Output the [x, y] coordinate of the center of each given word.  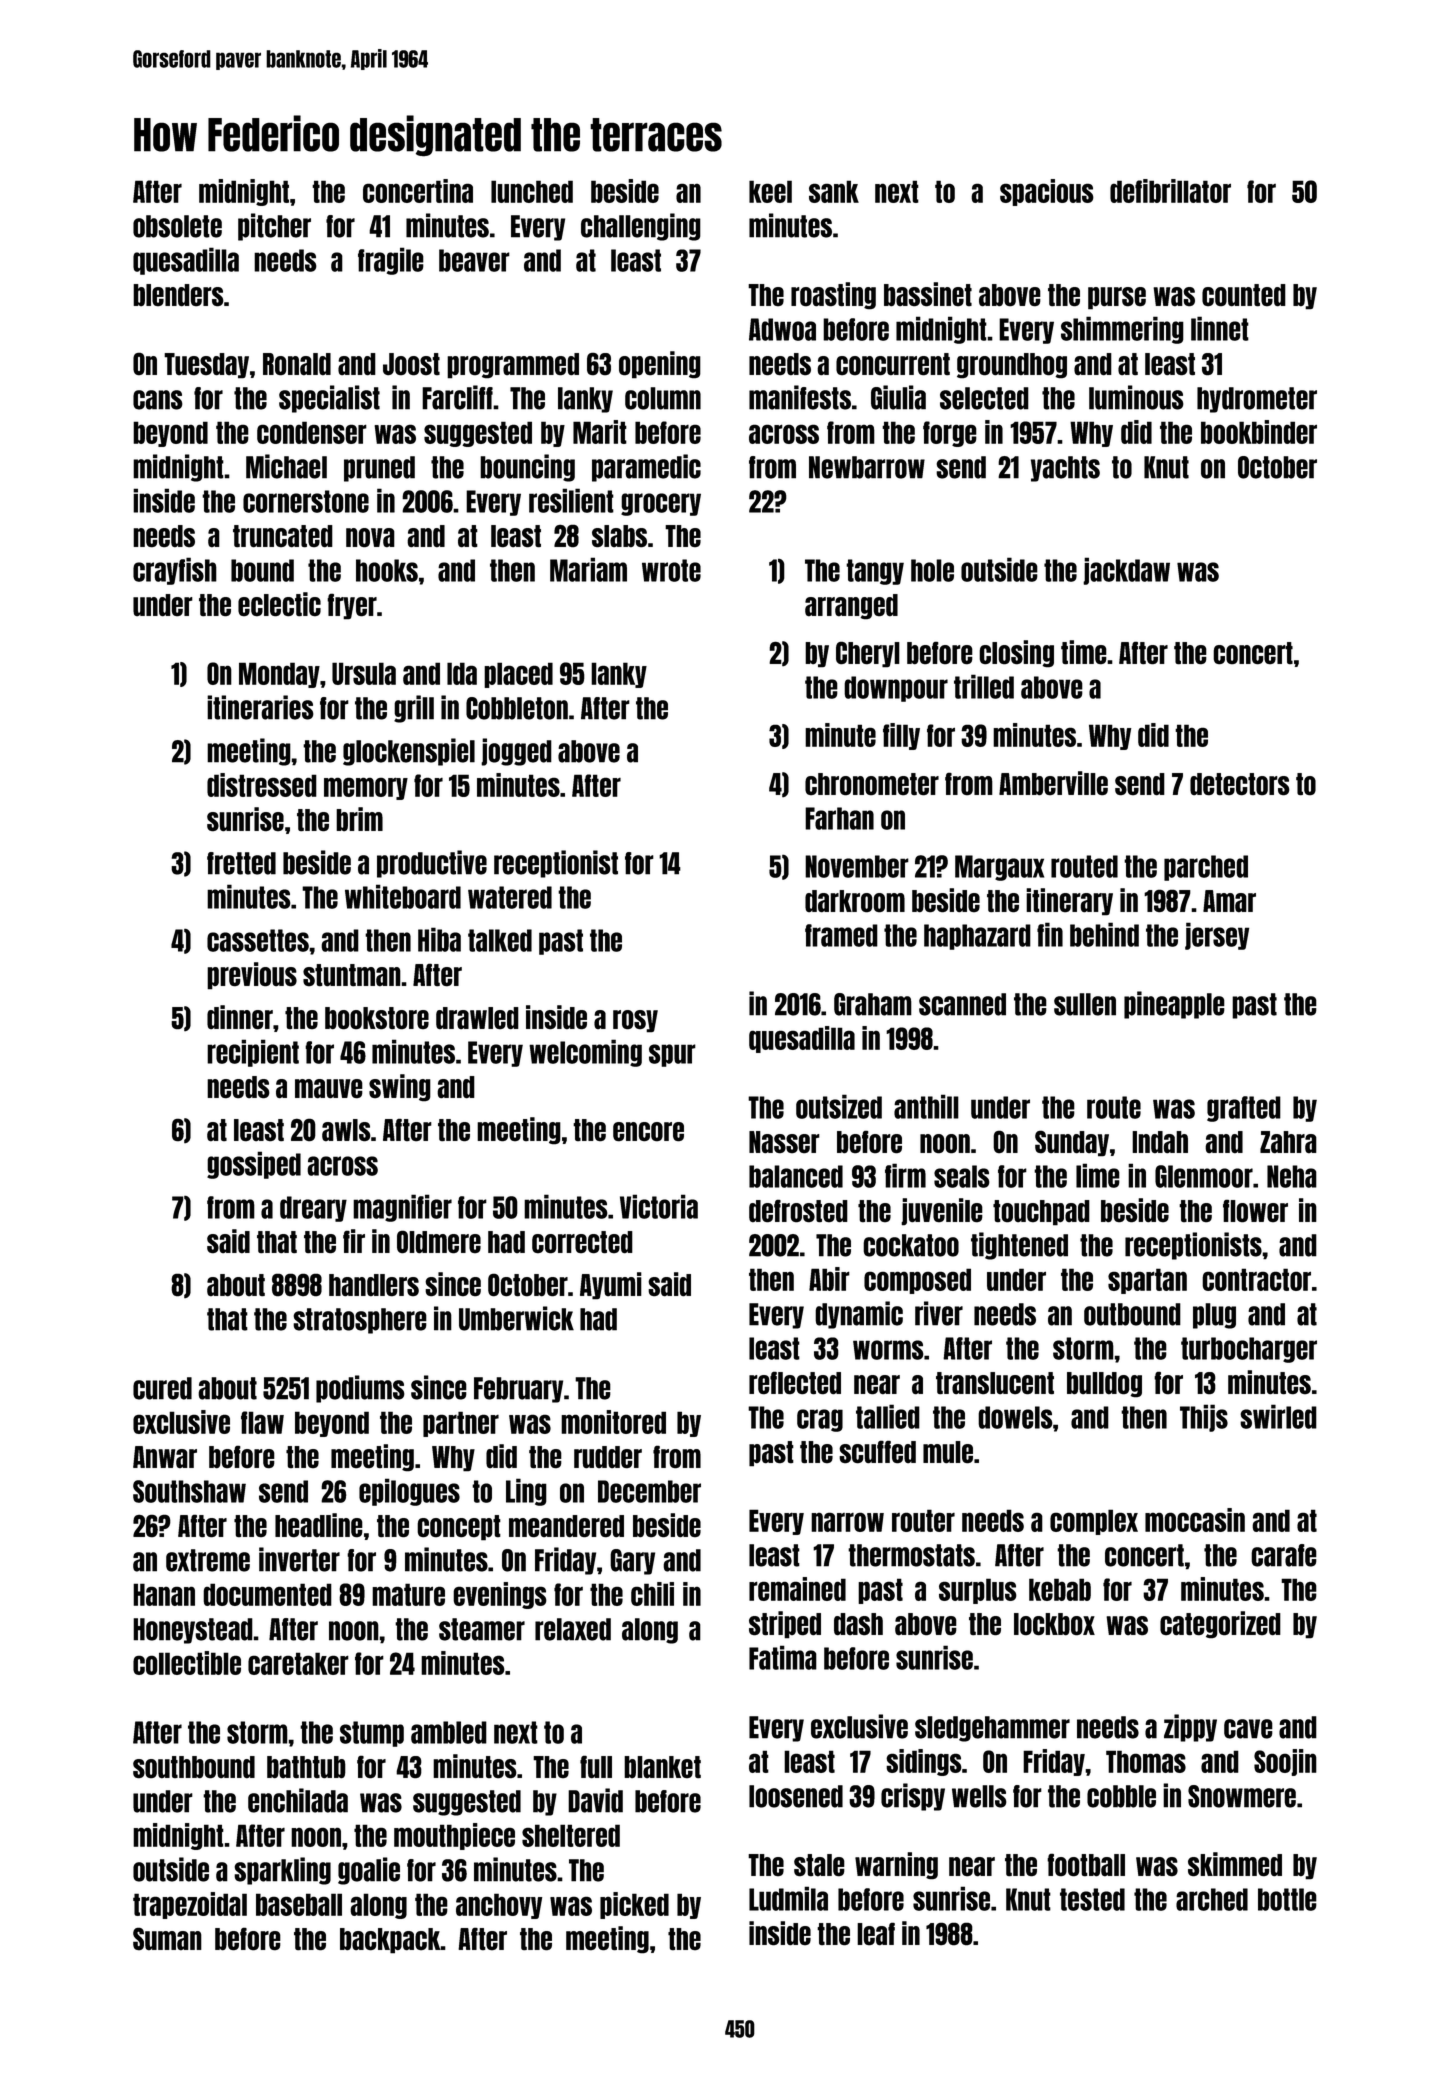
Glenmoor [1204, 1176]
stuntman [352, 975]
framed [841, 935]
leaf [876, 1934]
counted [1244, 295]
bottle [1287, 1899]
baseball [299, 1904]
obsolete [177, 226]
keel [770, 191]
